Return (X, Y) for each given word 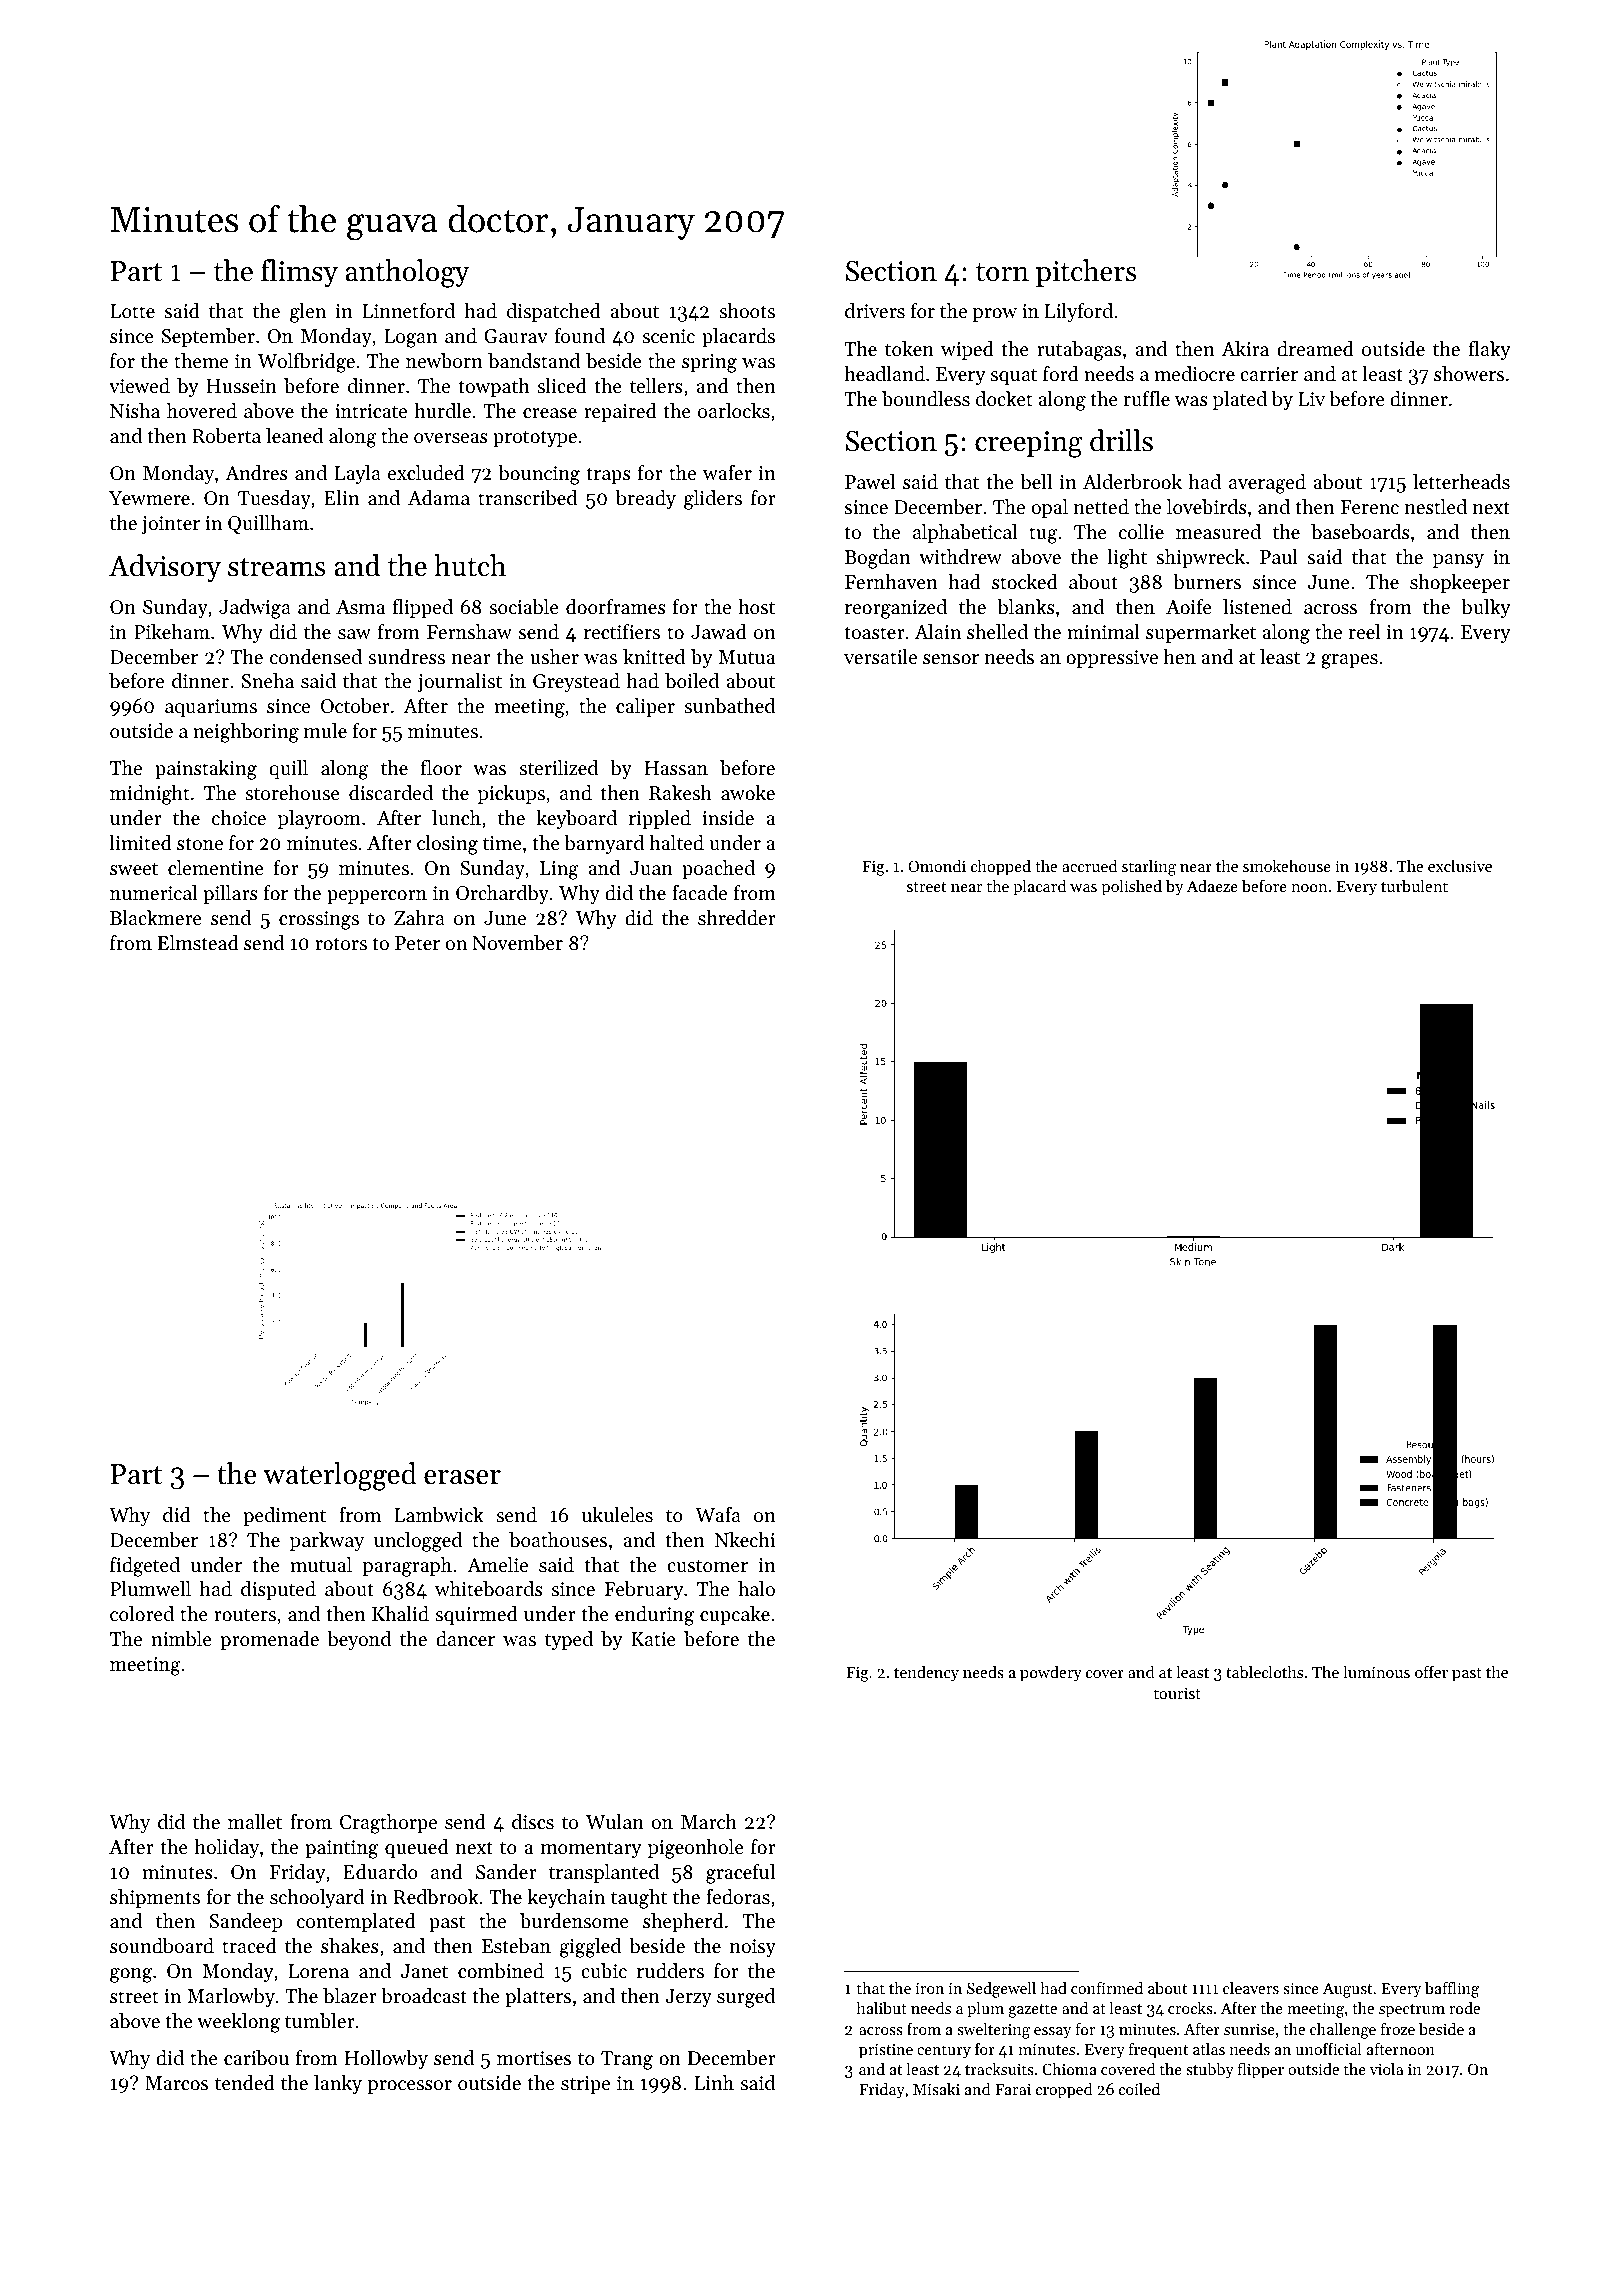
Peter (417, 943)
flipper (1260, 2071)
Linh (714, 2082)
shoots (747, 311)
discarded (391, 793)
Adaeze (1212, 885)
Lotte (132, 311)
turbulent (1414, 885)
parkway (327, 1542)
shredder (737, 917)
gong (131, 1975)
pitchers (1086, 273)
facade (699, 893)
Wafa (718, 1514)
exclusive (1460, 865)
